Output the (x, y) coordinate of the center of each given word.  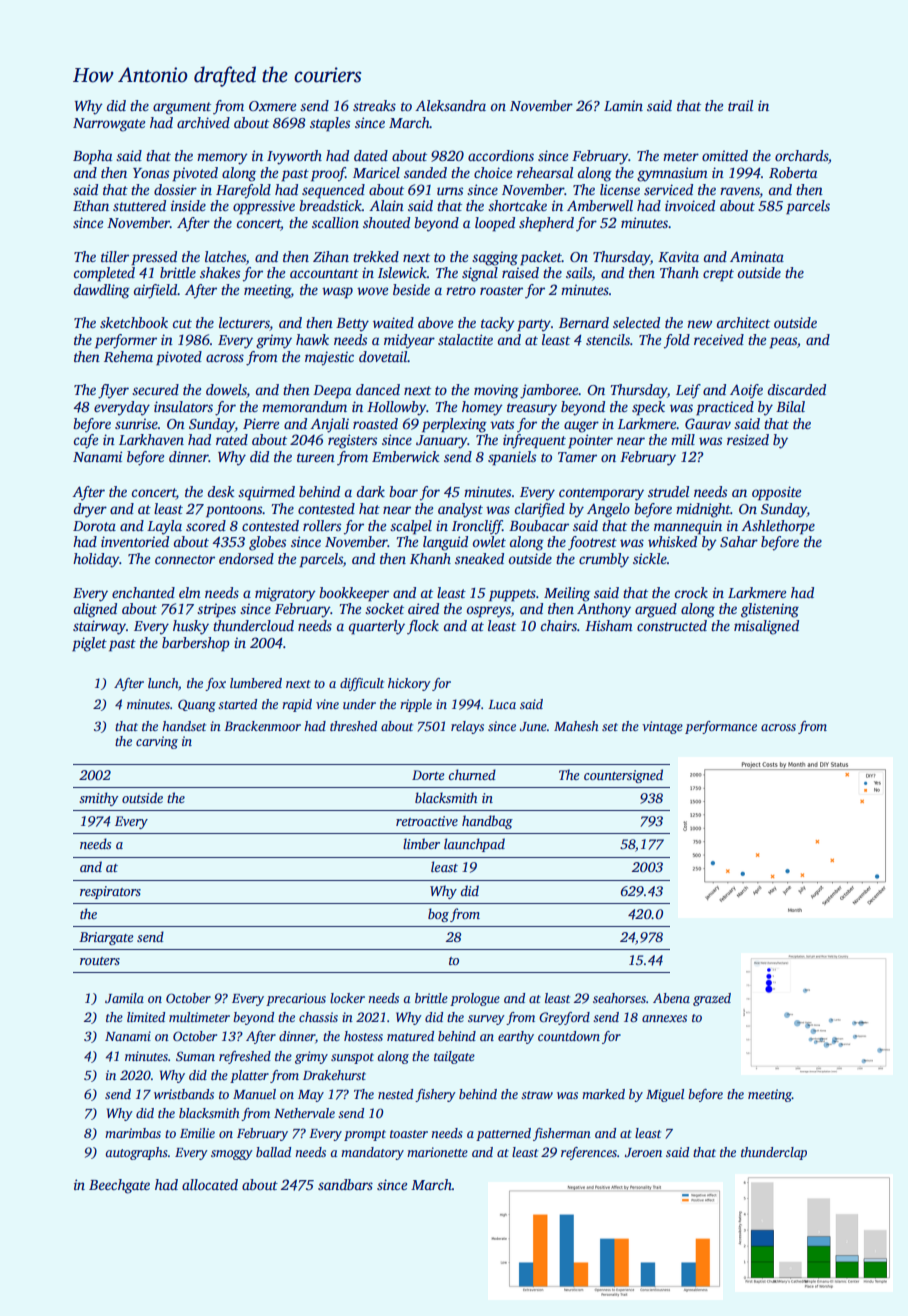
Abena (671, 998)
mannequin (688, 527)
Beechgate (119, 1186)
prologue (475, 999)
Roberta (793, 172)
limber (421, 843)
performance (721, 727)
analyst (460, 510)
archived (203, 122)
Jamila (124, 998)
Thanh (679, 272)
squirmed (266, 493)
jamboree (549, 391)
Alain (386, 205)
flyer (113, 391)
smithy (99, 799)
